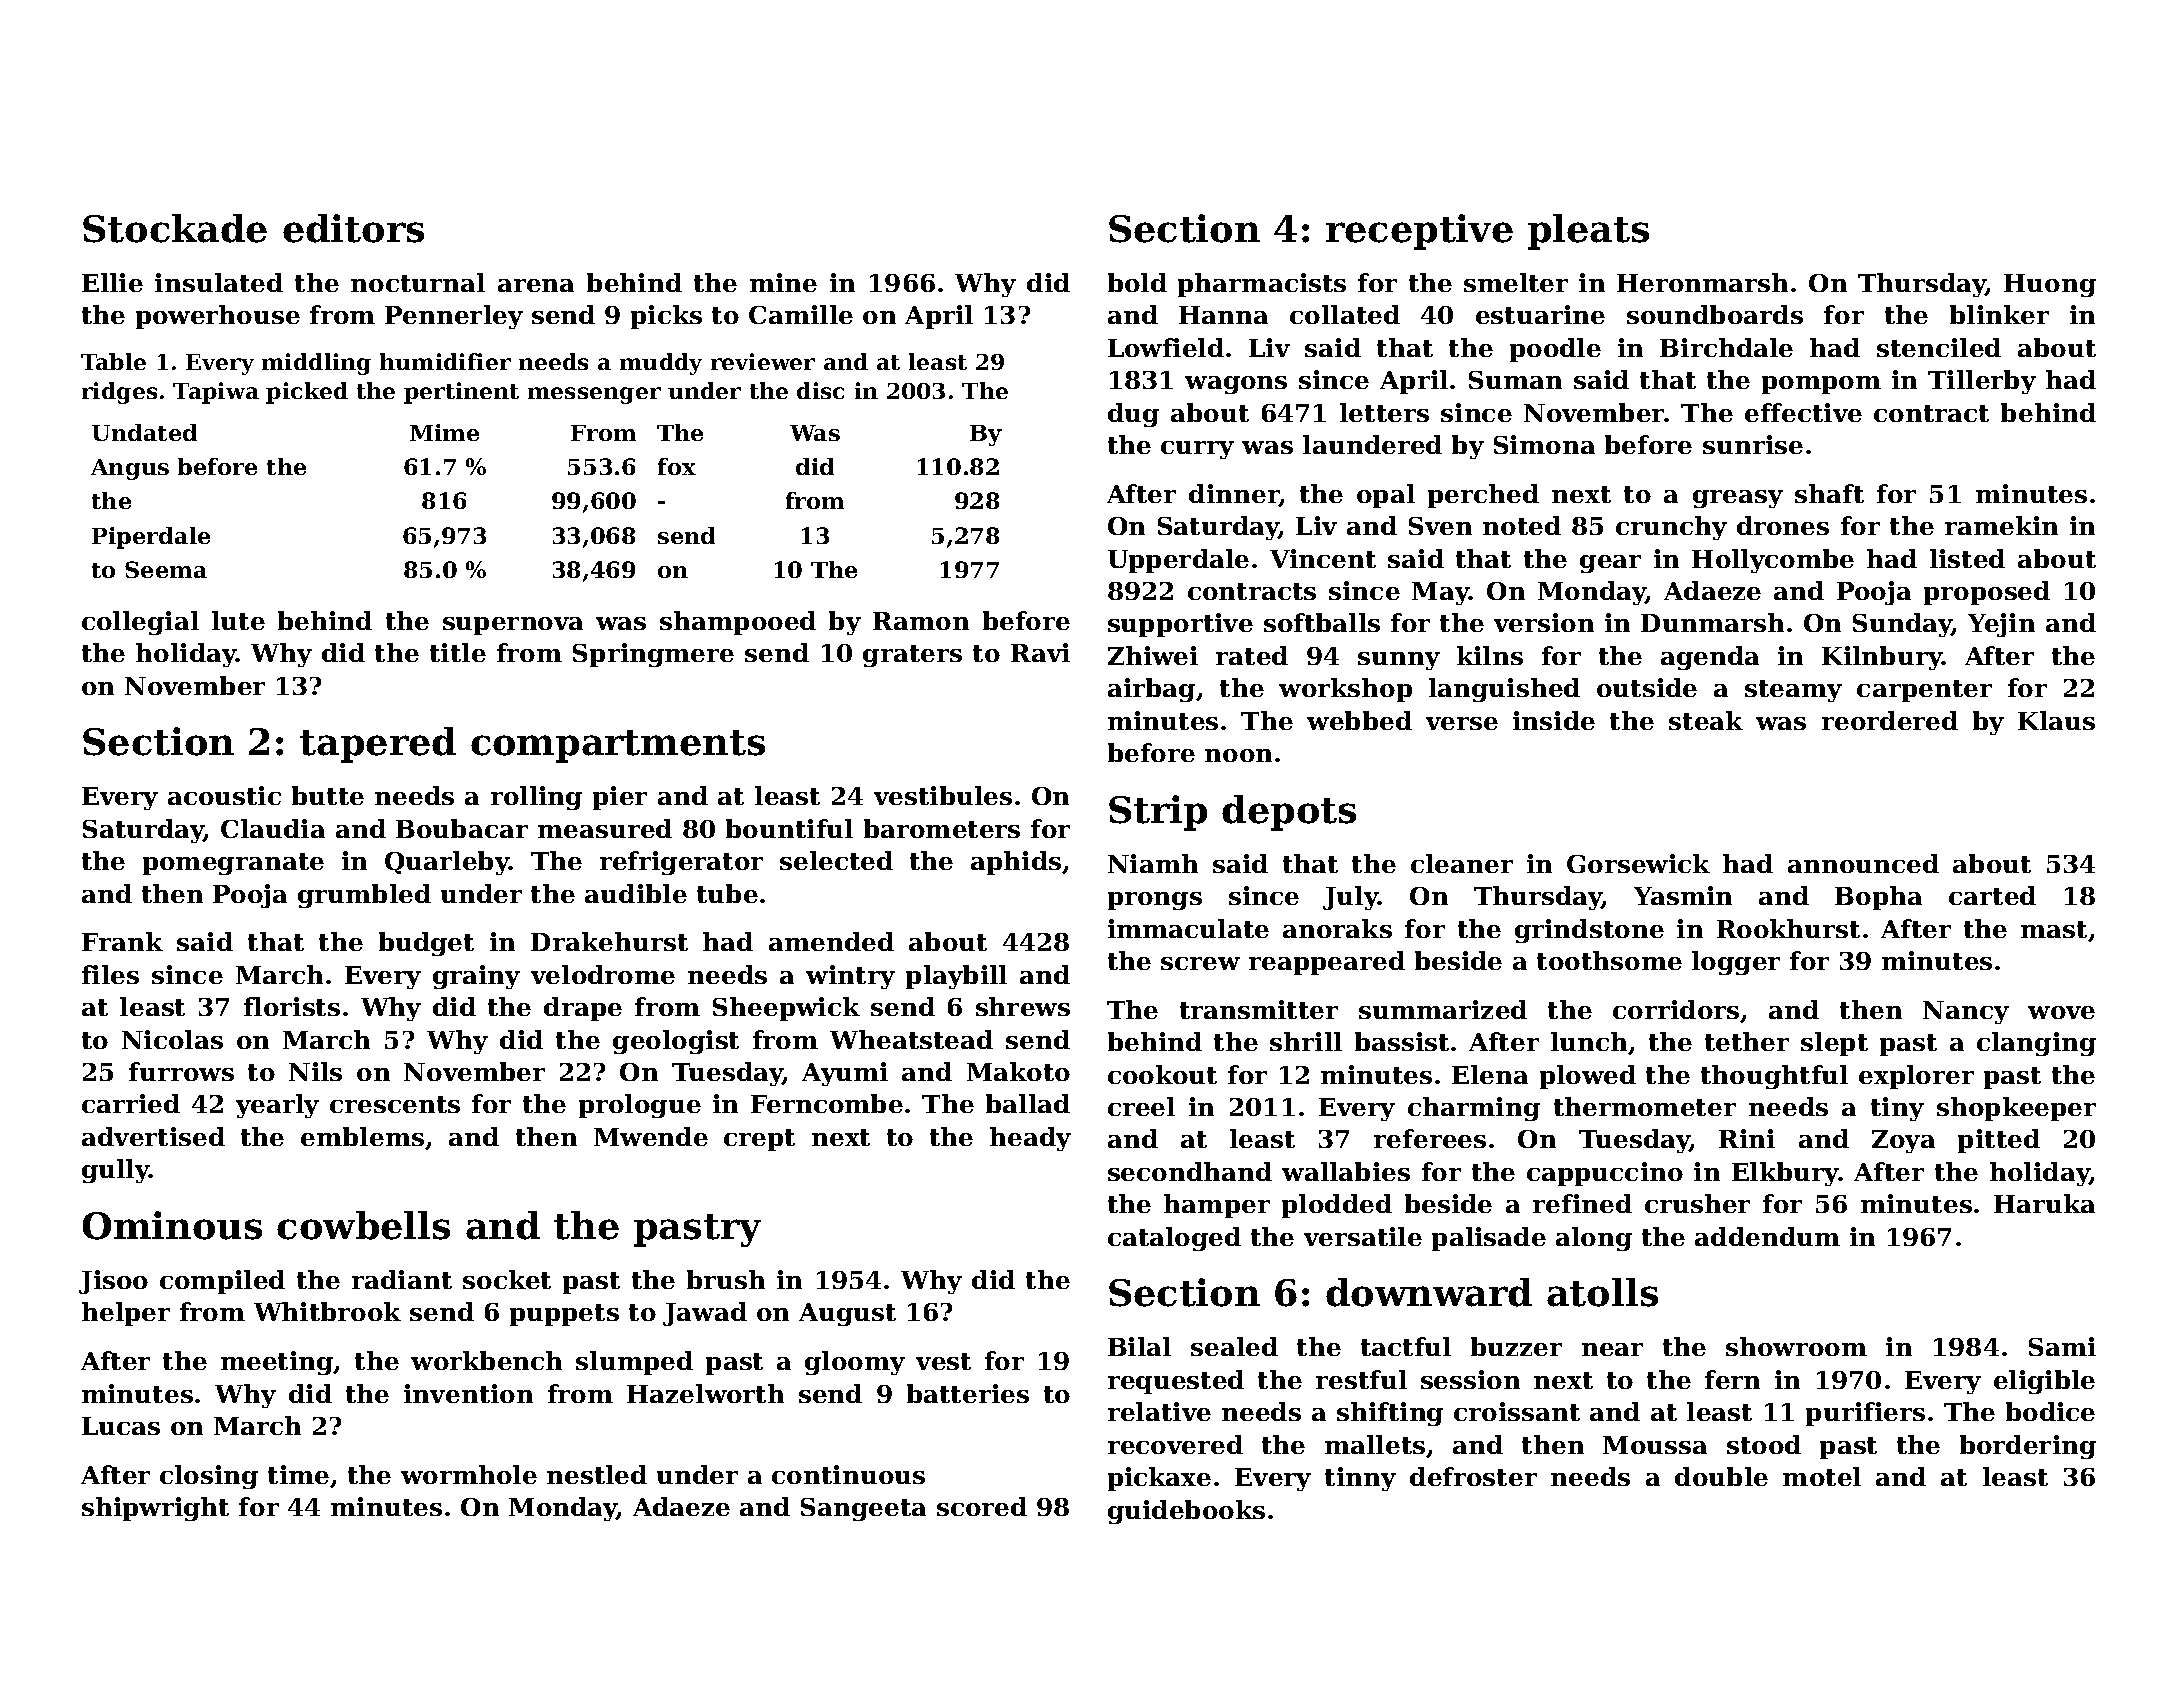 Image resolution: width=2178 pixels, height=1683 pixels. I want to click on dug, so click(1133, 415).
